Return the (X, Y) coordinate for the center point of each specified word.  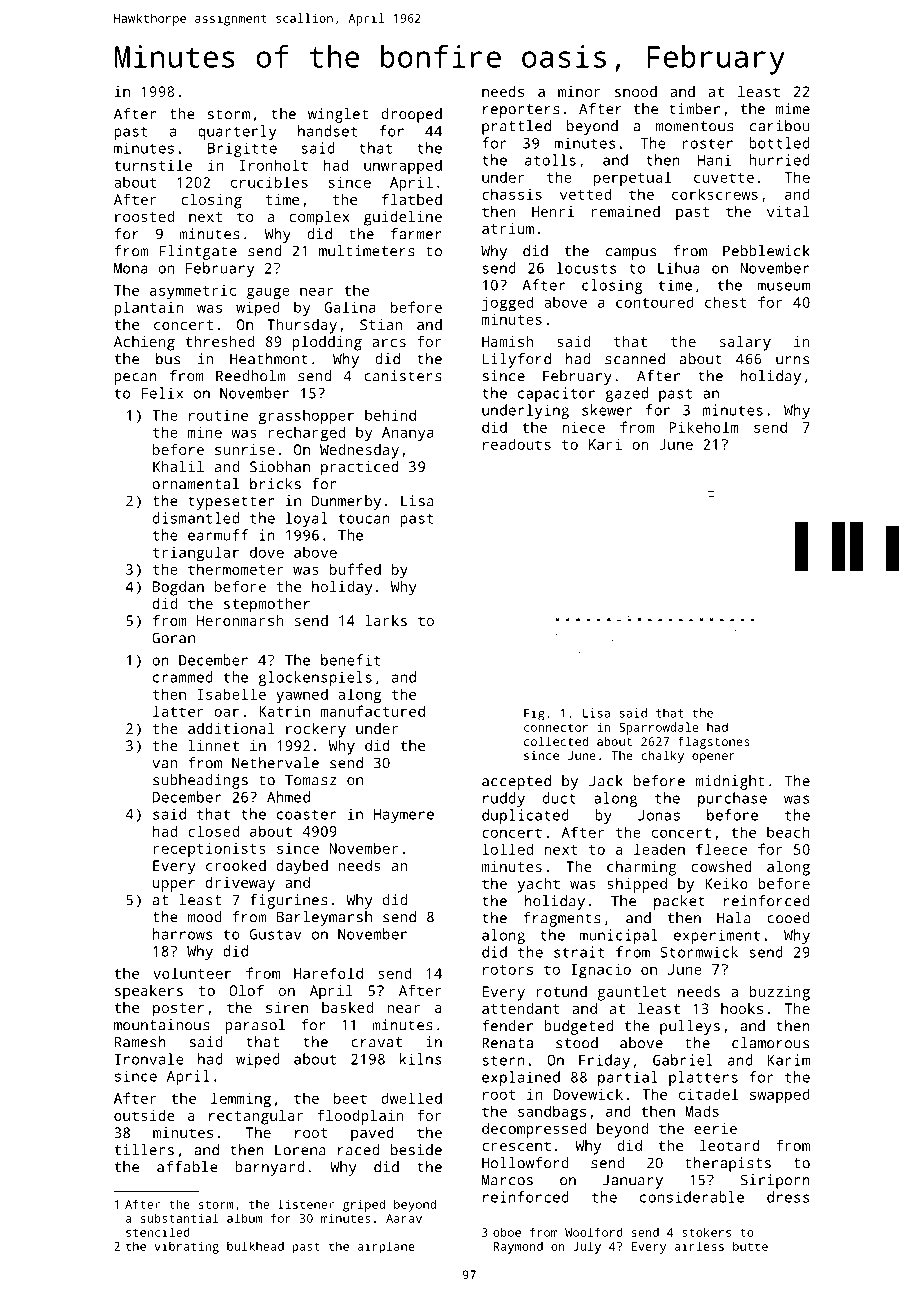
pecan (135, 379)
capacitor (556, 394)
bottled (779, 143)
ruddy (504, 799)
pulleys (690, 1027)
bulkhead (255, 1246)
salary (745, 343)
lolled (507, 849)
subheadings (200, 781)
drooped (412, 115)
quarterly (237, 132)
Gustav (275, 934)
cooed (788, 918)
